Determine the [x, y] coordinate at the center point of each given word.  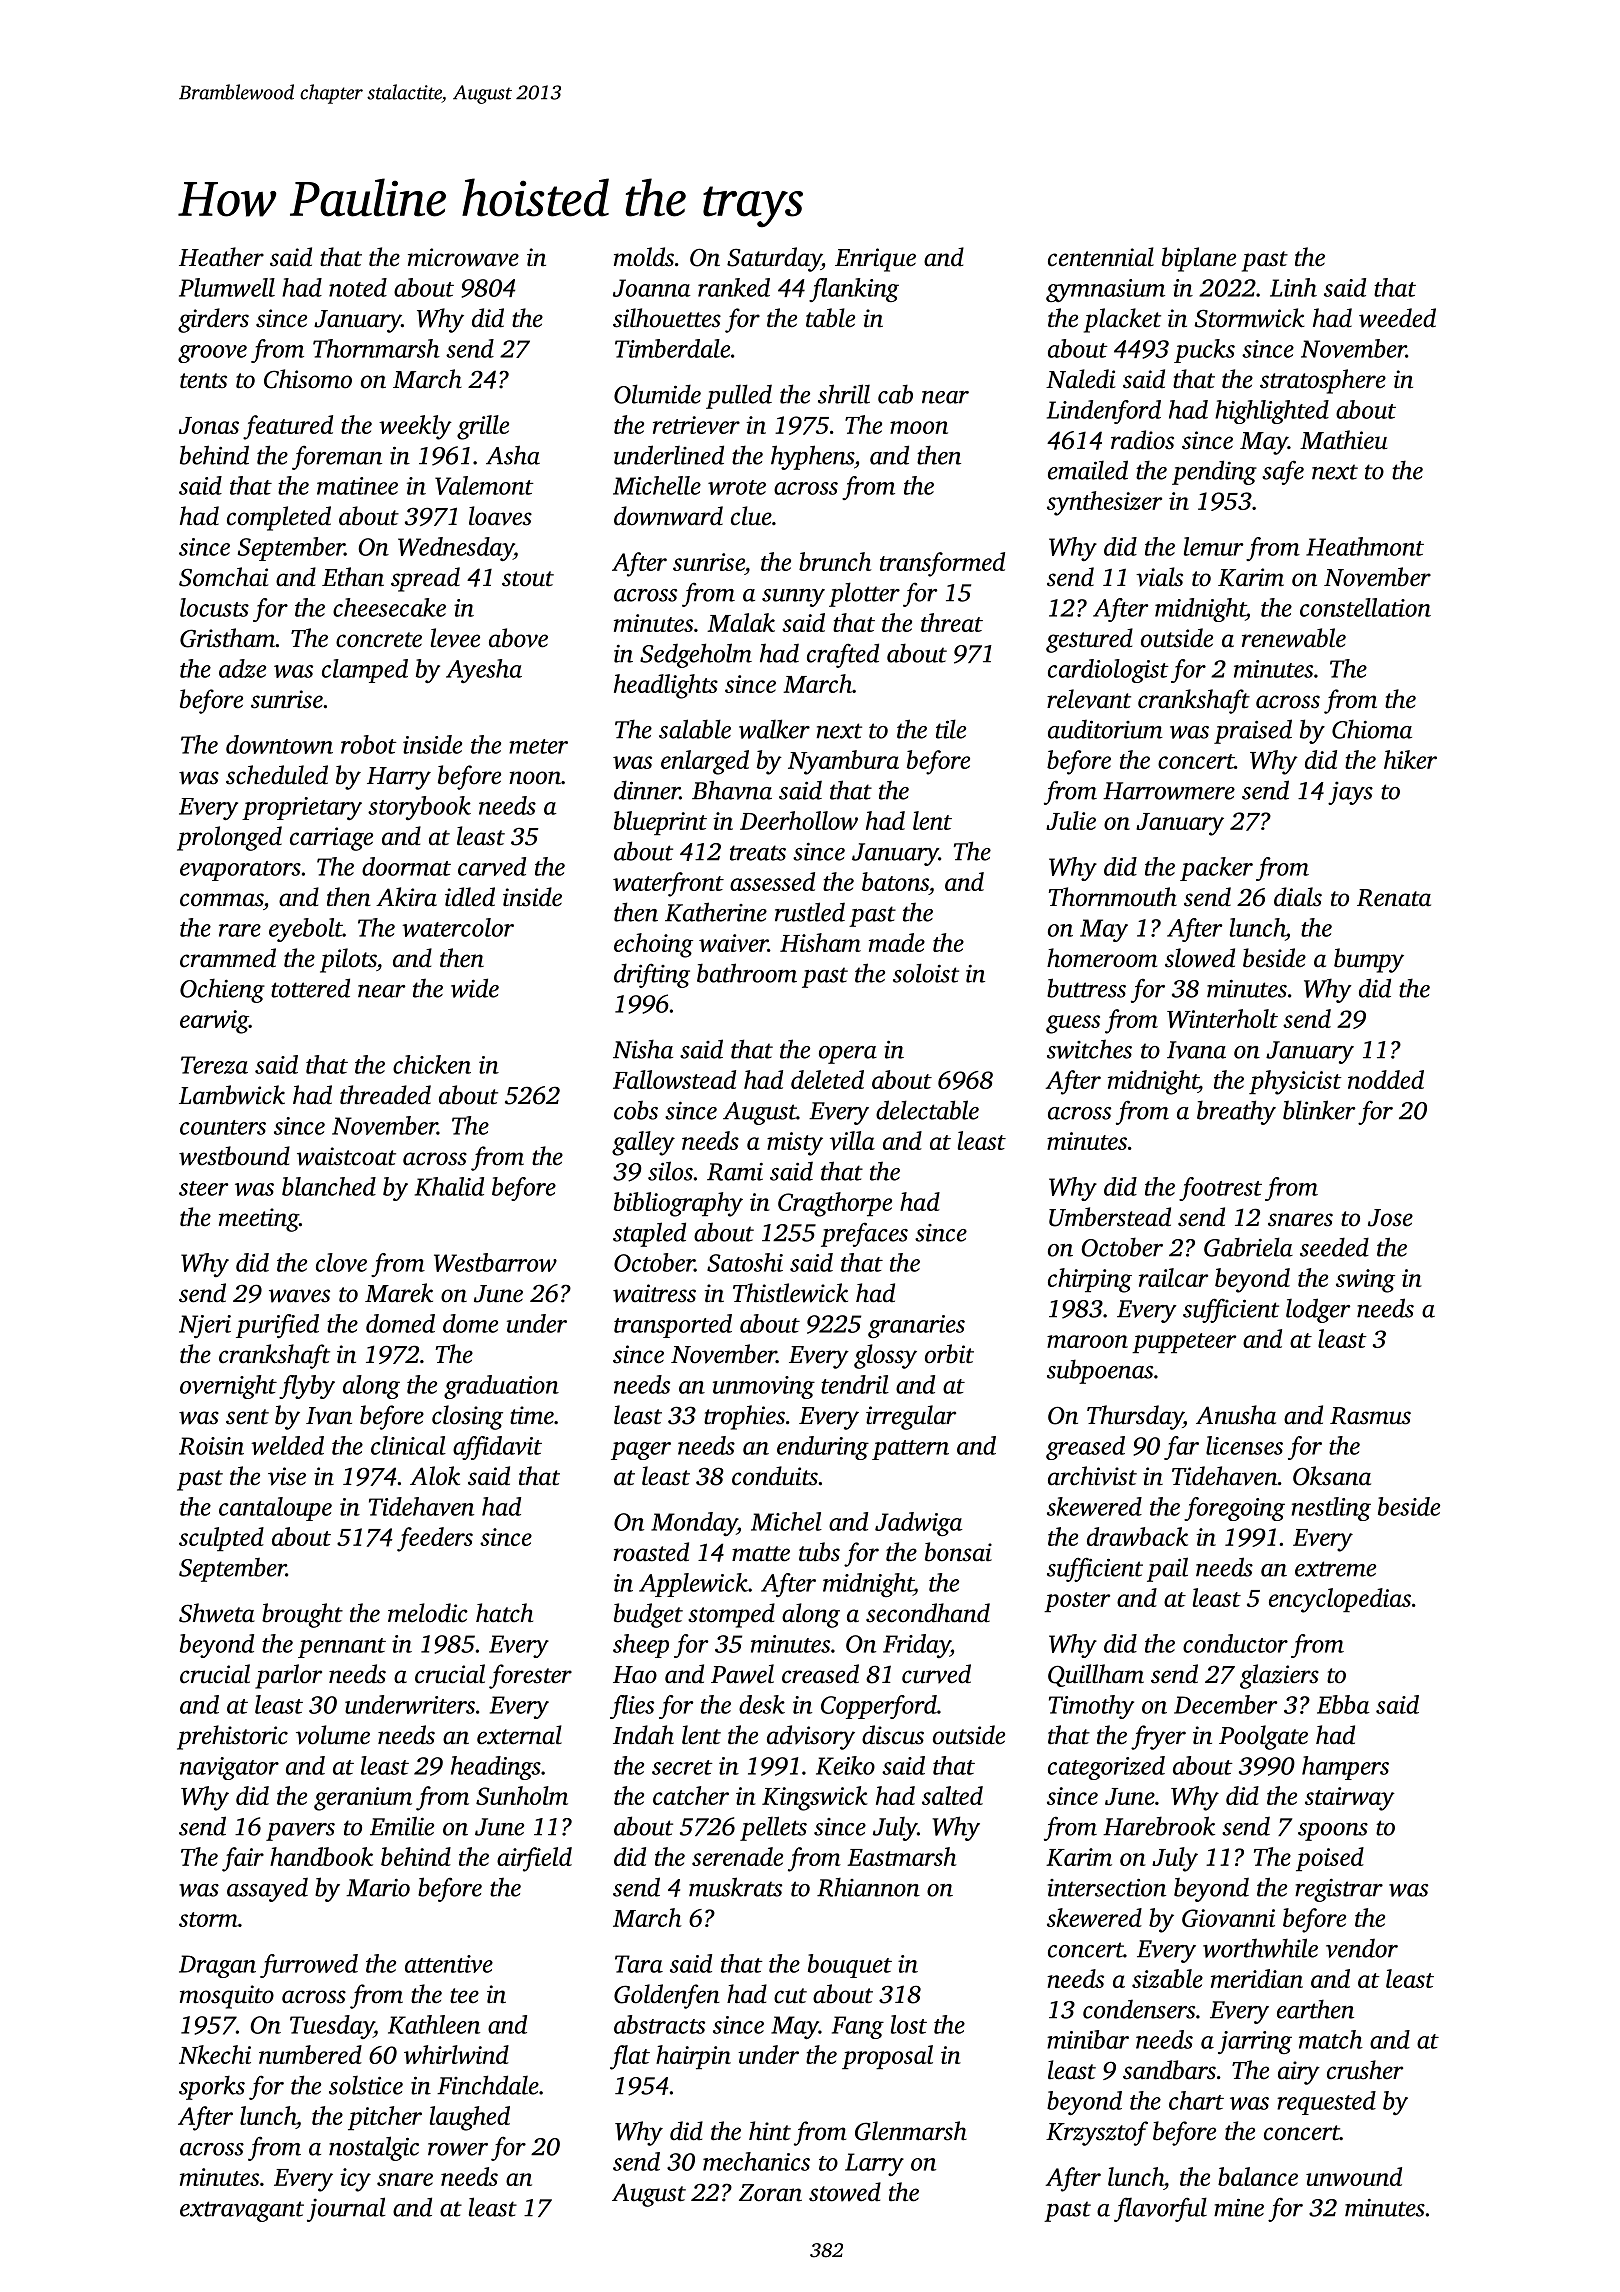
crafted [843, 655]
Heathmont [1365, 546]
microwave [463, 257]
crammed [228, 958]
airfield [534, 1859]
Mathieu [1343, 440]
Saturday [774, 259]
